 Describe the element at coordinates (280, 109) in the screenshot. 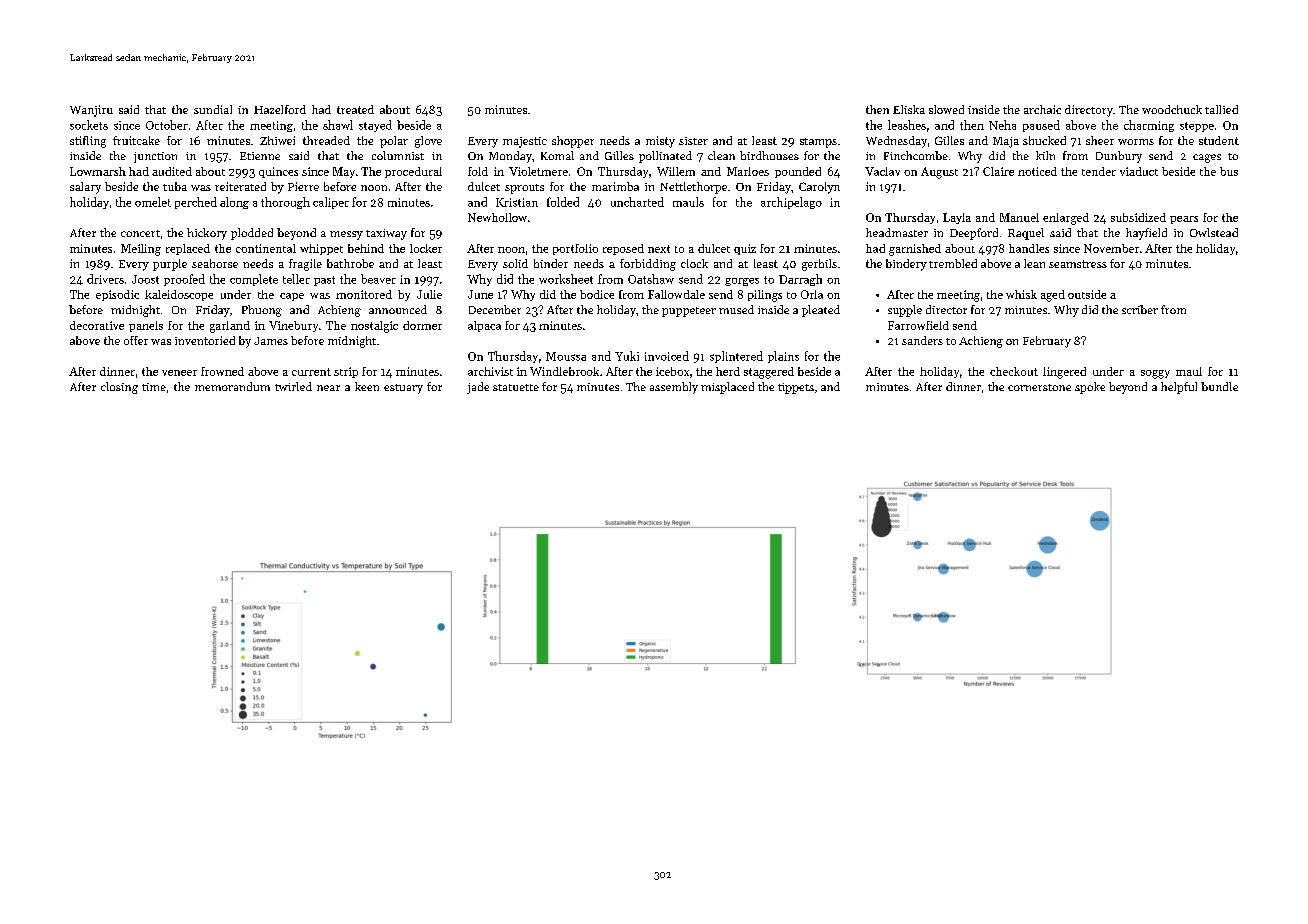

I see `Hazelford` at that location.
